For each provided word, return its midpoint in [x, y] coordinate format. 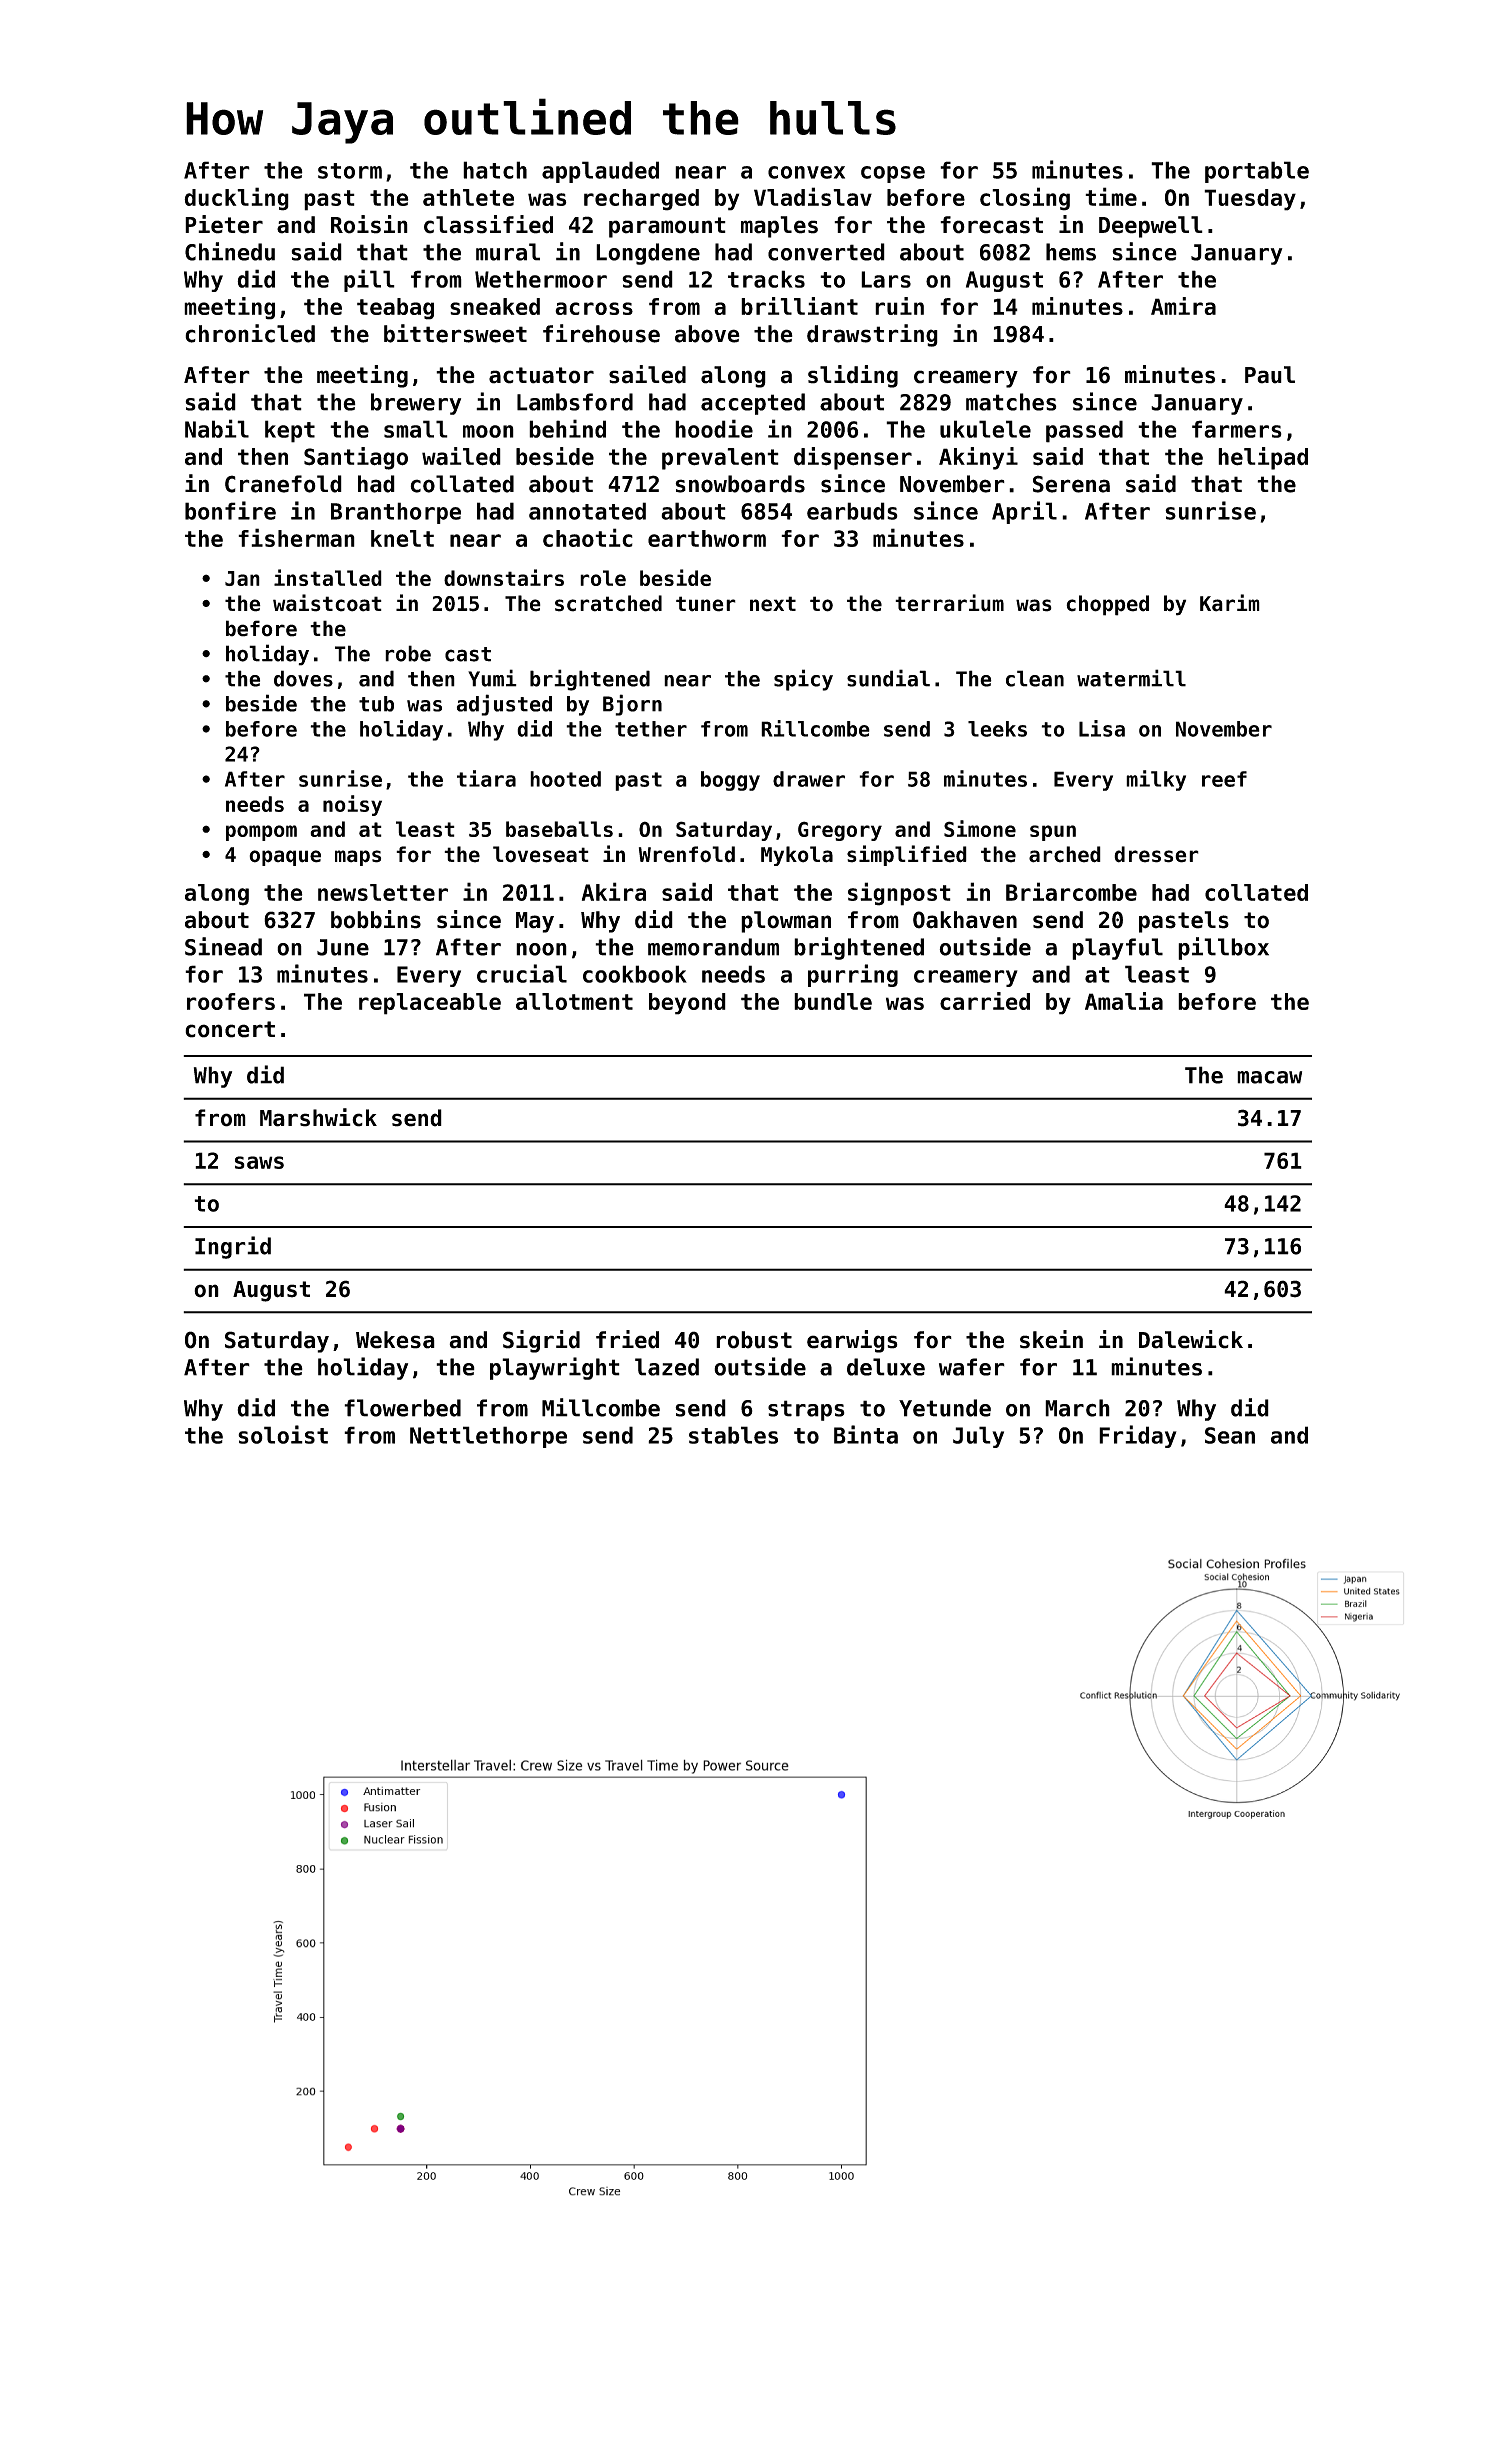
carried [985, 1001]
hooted [565, 779]
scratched [608, 603]
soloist [283, 1434]
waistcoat [327, 603]
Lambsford [575, 402]
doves [303, 678]
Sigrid [541, 1341]
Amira [1183, 306]
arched [1065, 854]
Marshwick [318, 1117]
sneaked [495, 306]
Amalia [1124, 1001]
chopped [1107, 605]
